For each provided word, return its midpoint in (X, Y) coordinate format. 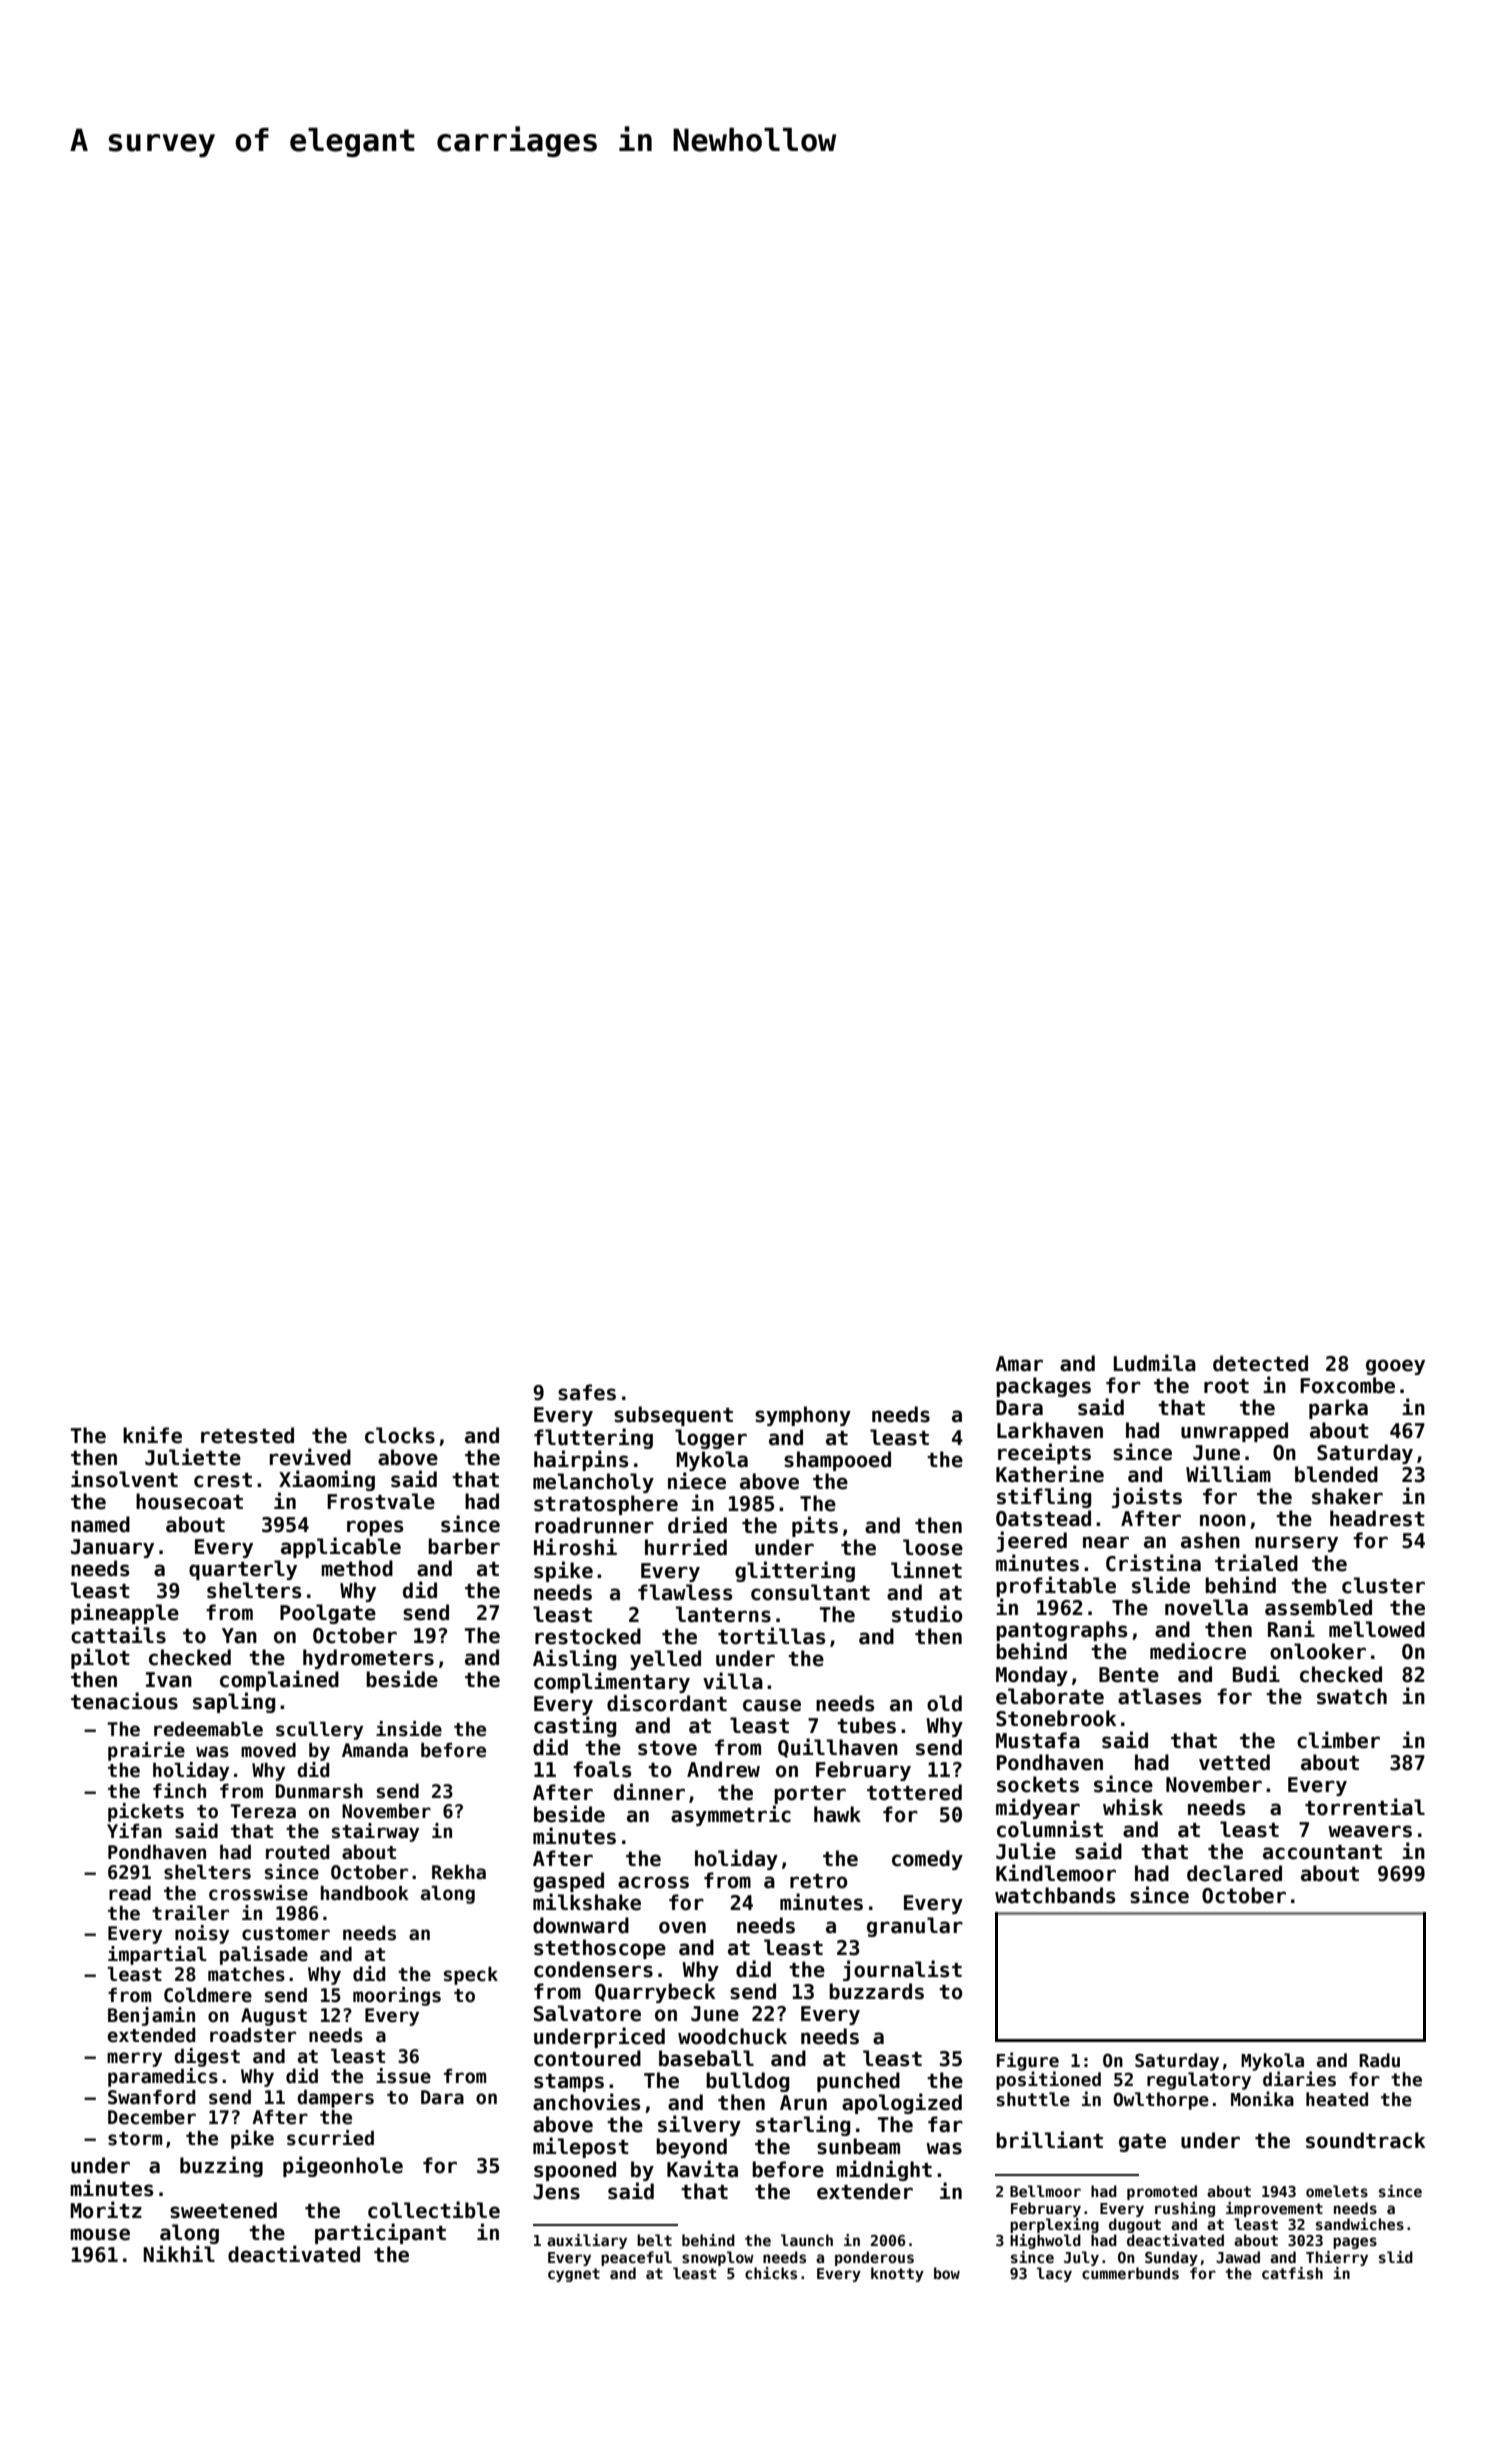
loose (933, 1547)
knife (152, 1435)
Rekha (459, 1872)
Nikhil (179, 2253)
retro (819, 1881)
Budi (1256, 1674)
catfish (1292, 2273)
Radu (1379, 2060)
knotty (897, 2274)
